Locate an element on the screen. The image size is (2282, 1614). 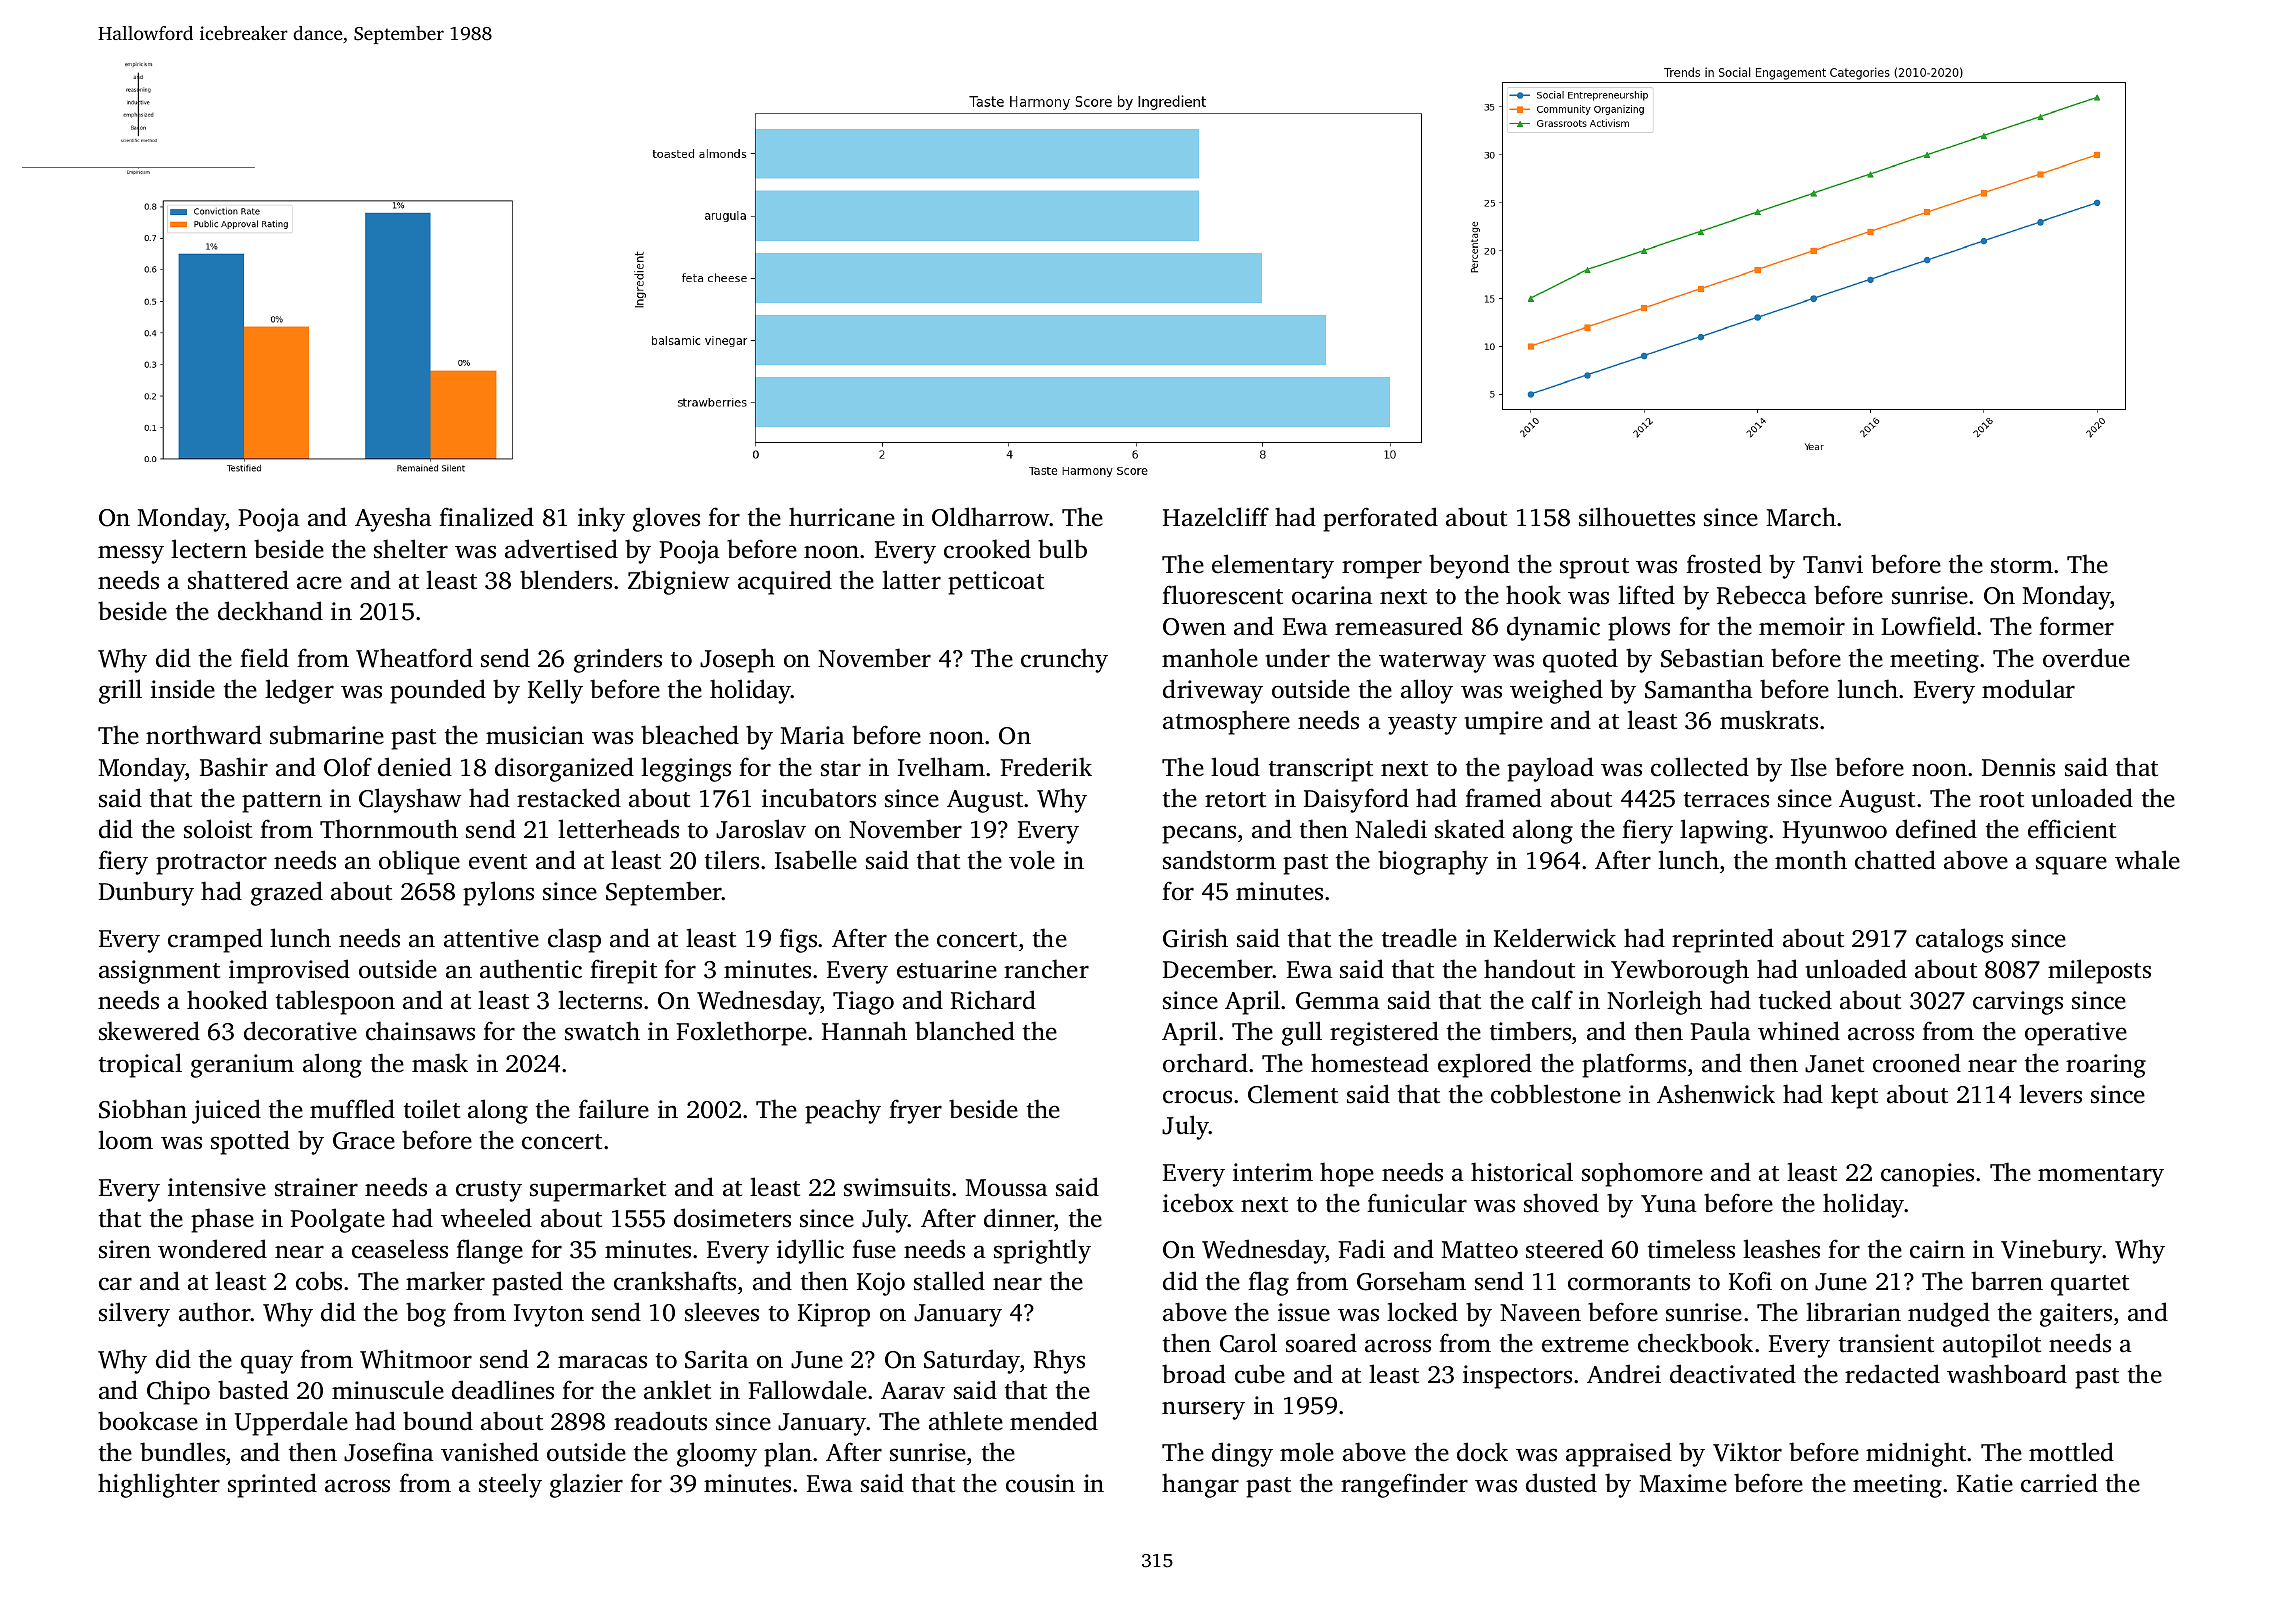
silhouettes is located at coordinates (1637, 517).
